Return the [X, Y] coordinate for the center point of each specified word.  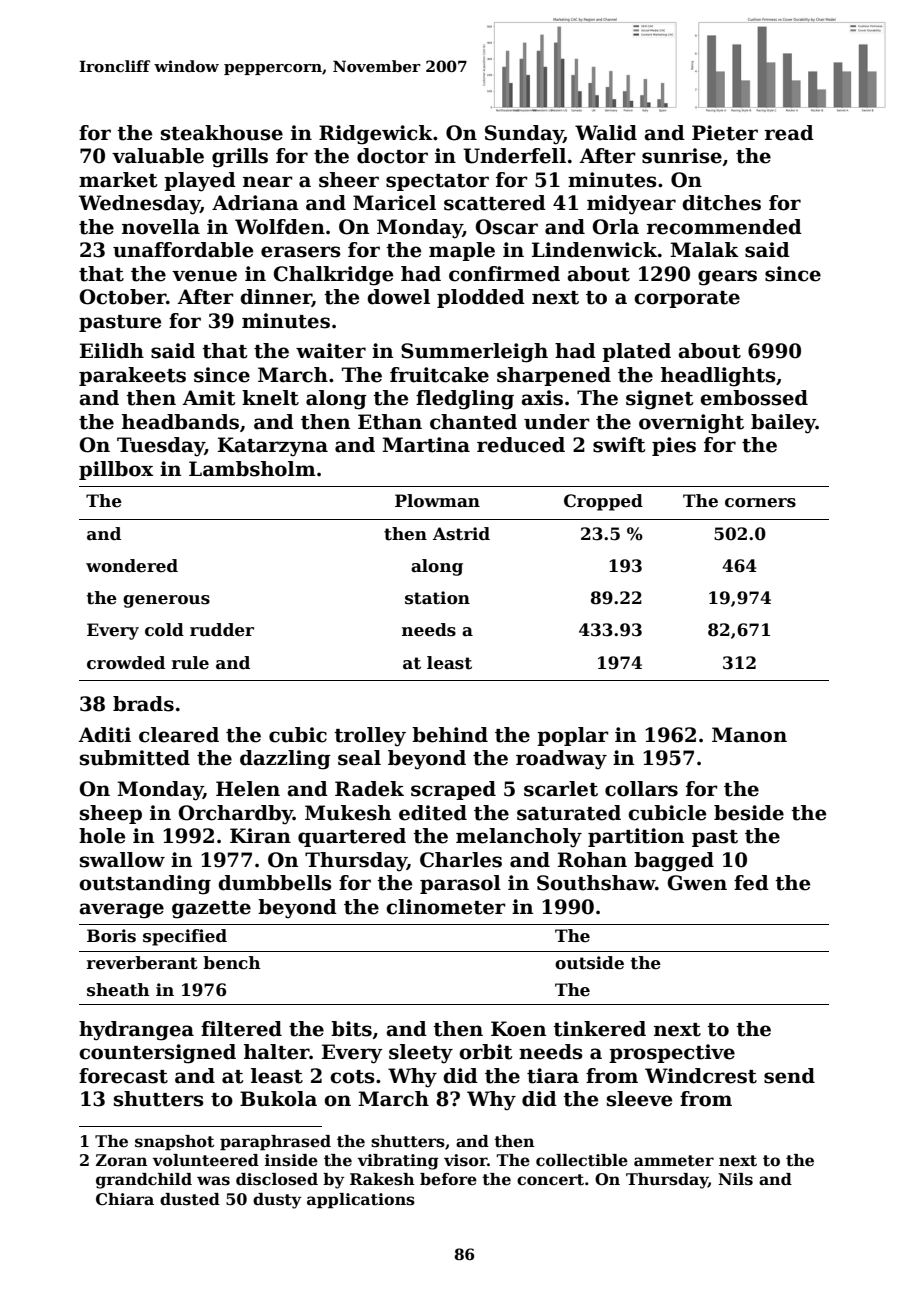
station [437, 598]
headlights [718, 377]
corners [760, 503]
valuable [158, 156]
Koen [518, 1029]
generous [166, 601]
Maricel [394, 203]
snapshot [174, 1143]
